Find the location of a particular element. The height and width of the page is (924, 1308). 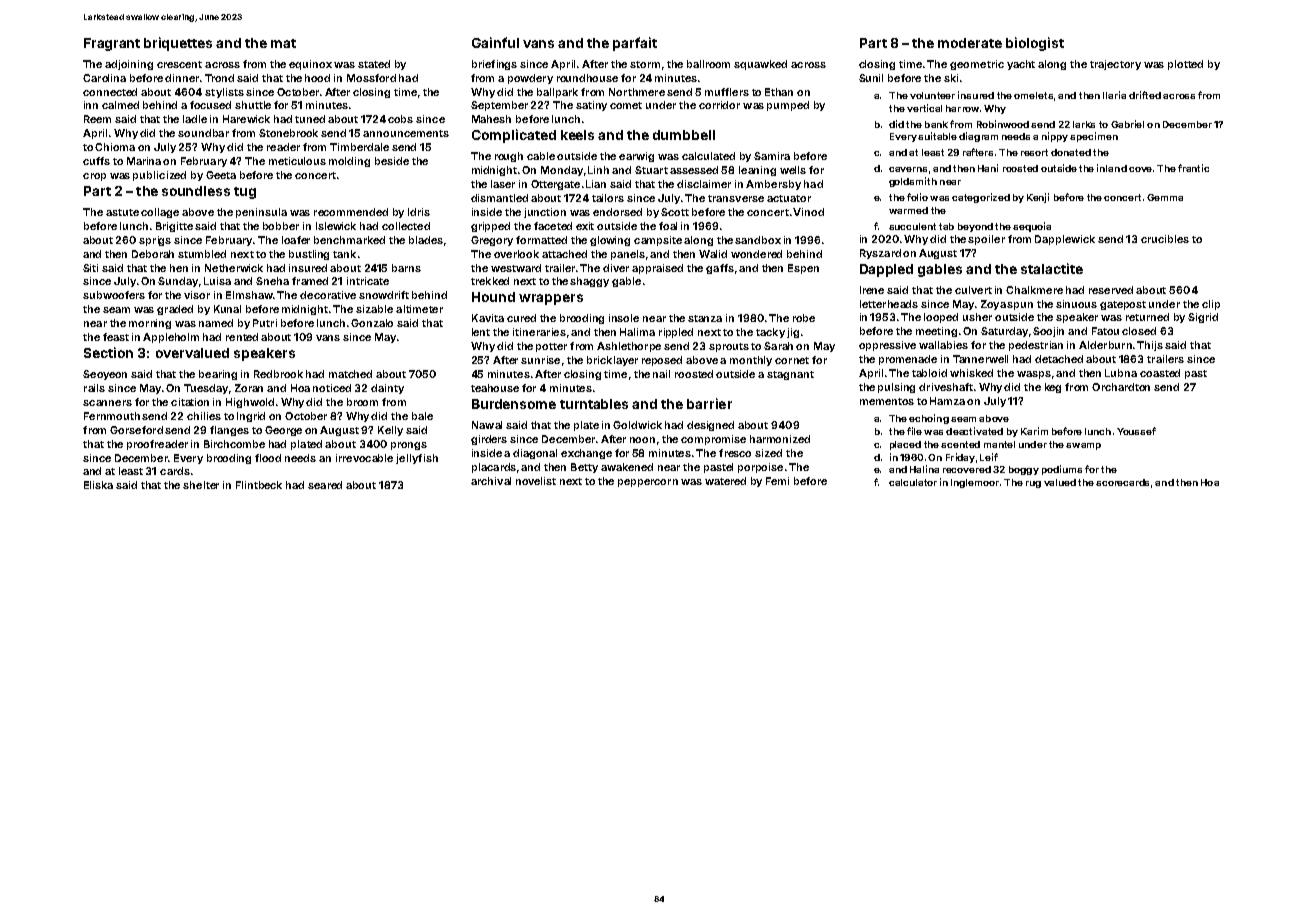

Gainful is located at coordinates (495, 42).
